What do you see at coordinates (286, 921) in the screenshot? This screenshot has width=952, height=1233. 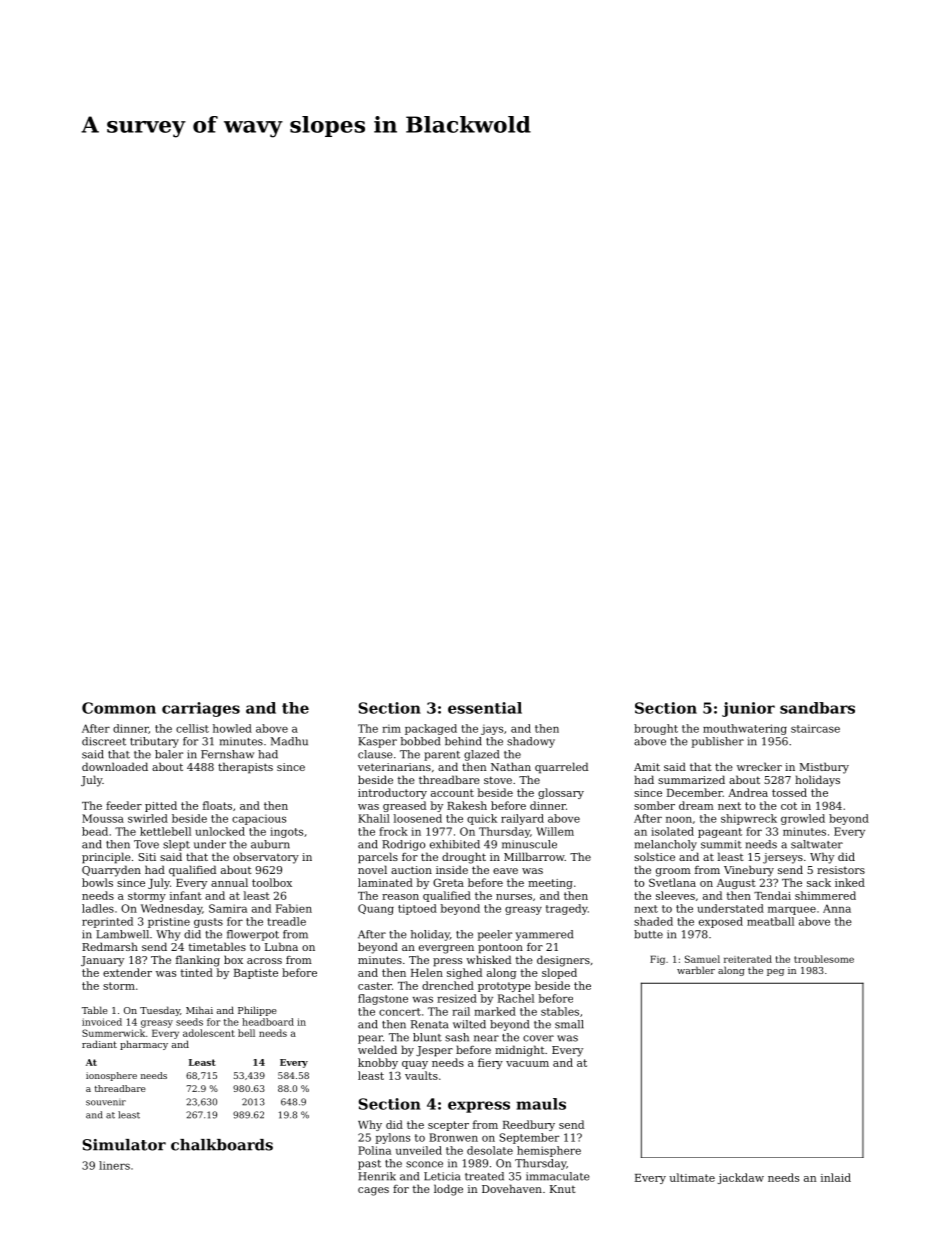 I see `treadle` at bounding box center [286, 921].
